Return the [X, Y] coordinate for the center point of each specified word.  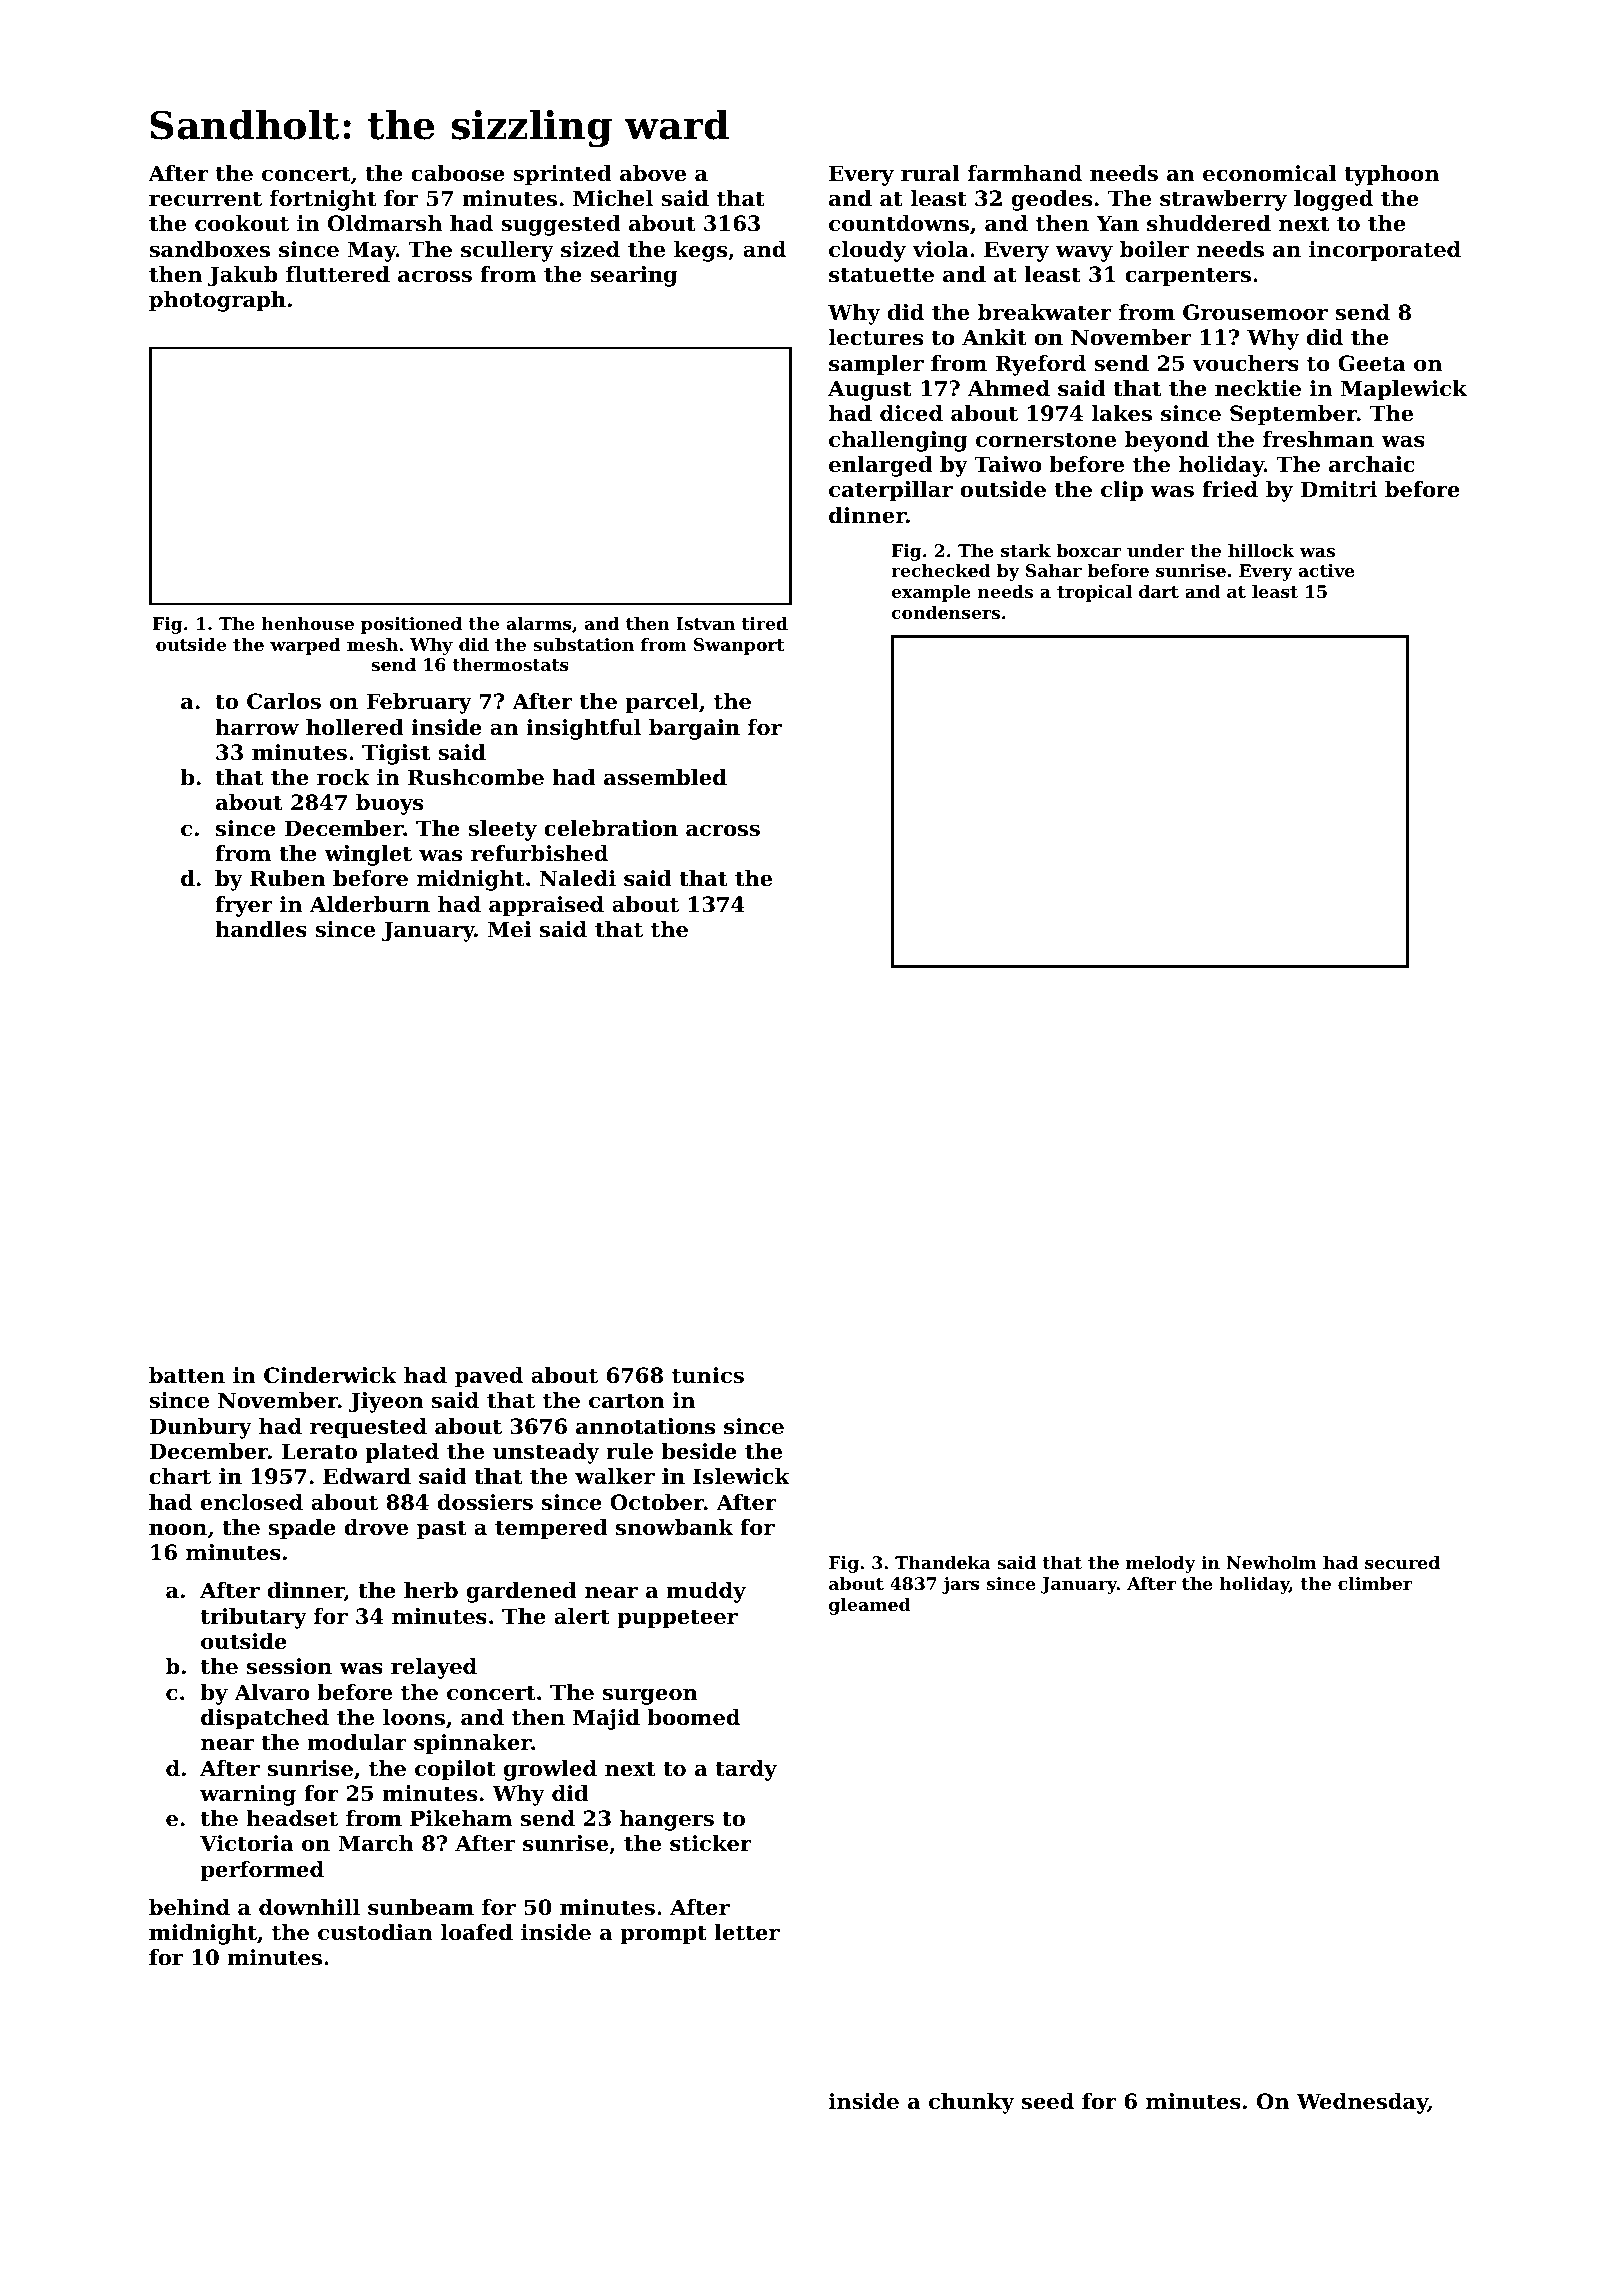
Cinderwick [330, 1375]
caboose [458, 173]
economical [1269, 173]
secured [1402, 1562]
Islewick [741, 1476]
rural [930, 173]
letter [747, 1932]
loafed [477, 1932]
